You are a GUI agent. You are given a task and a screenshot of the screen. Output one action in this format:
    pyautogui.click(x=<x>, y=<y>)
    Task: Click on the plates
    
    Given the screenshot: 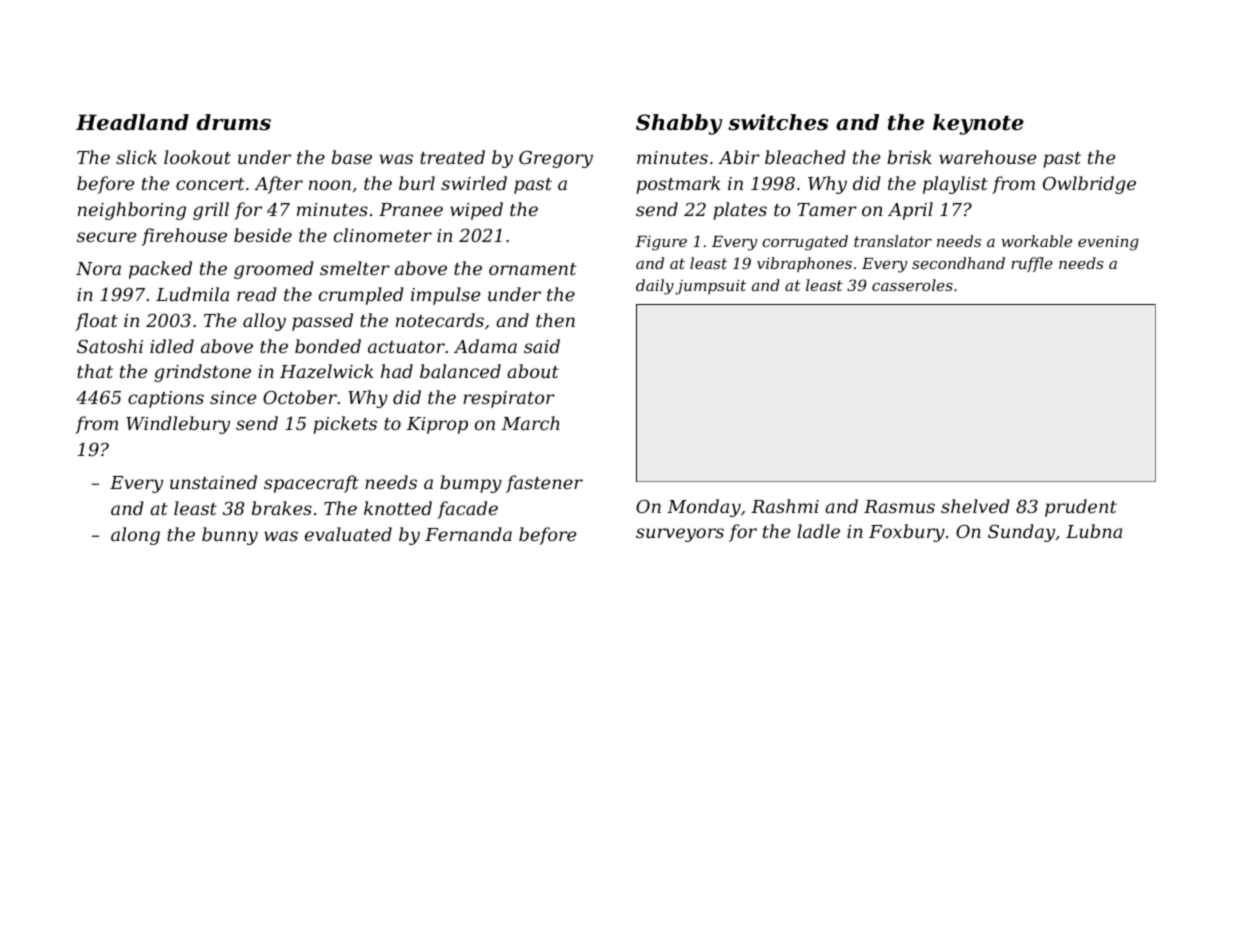 What is the action you would take?
    pyautogui.click(x=740, y=211)
